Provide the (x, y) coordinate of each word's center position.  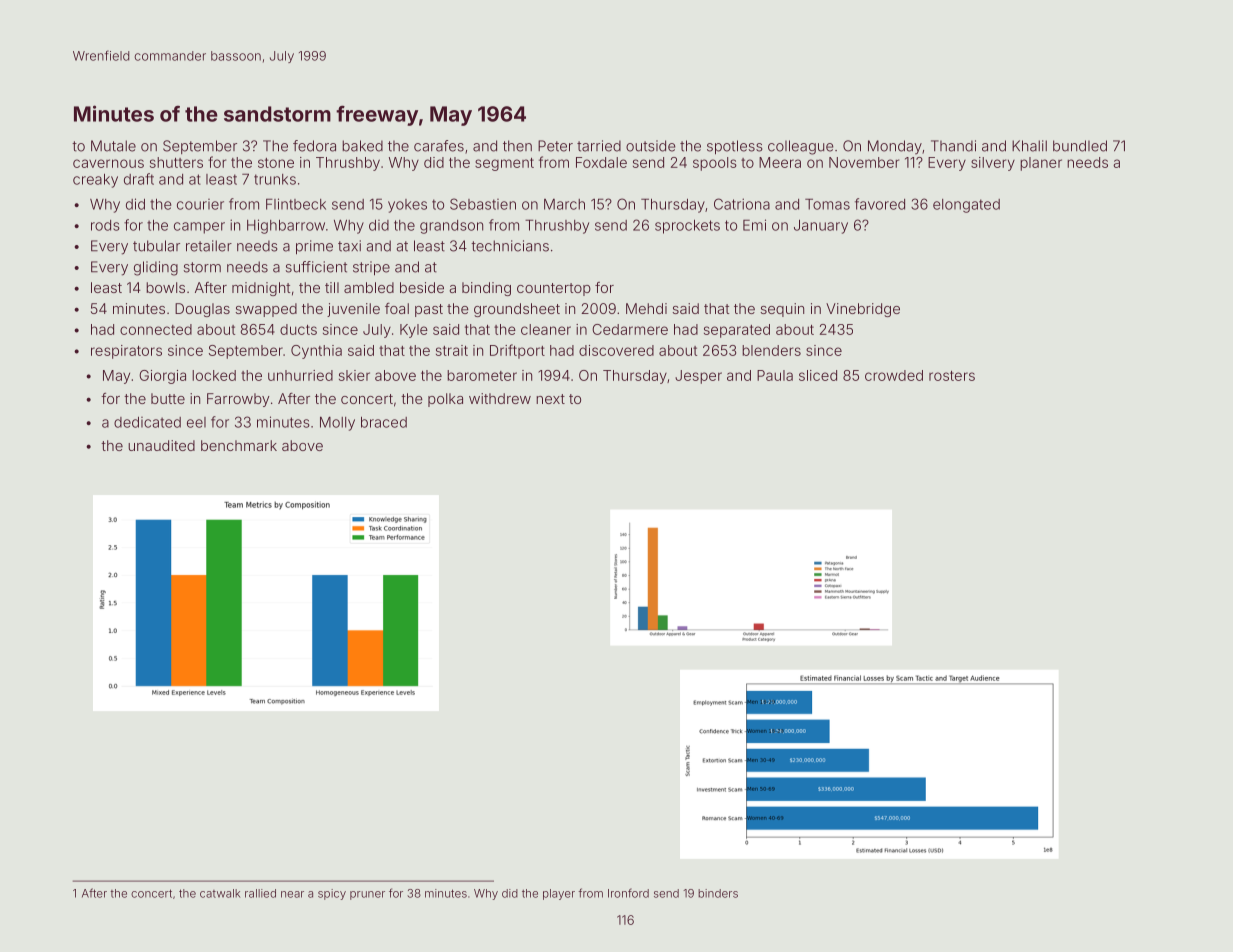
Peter (555, 146)
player (559, 894)
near (292, 894)
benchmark (239, 445)
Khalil (1029, 146)
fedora (314, 146)
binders (718, 893)
